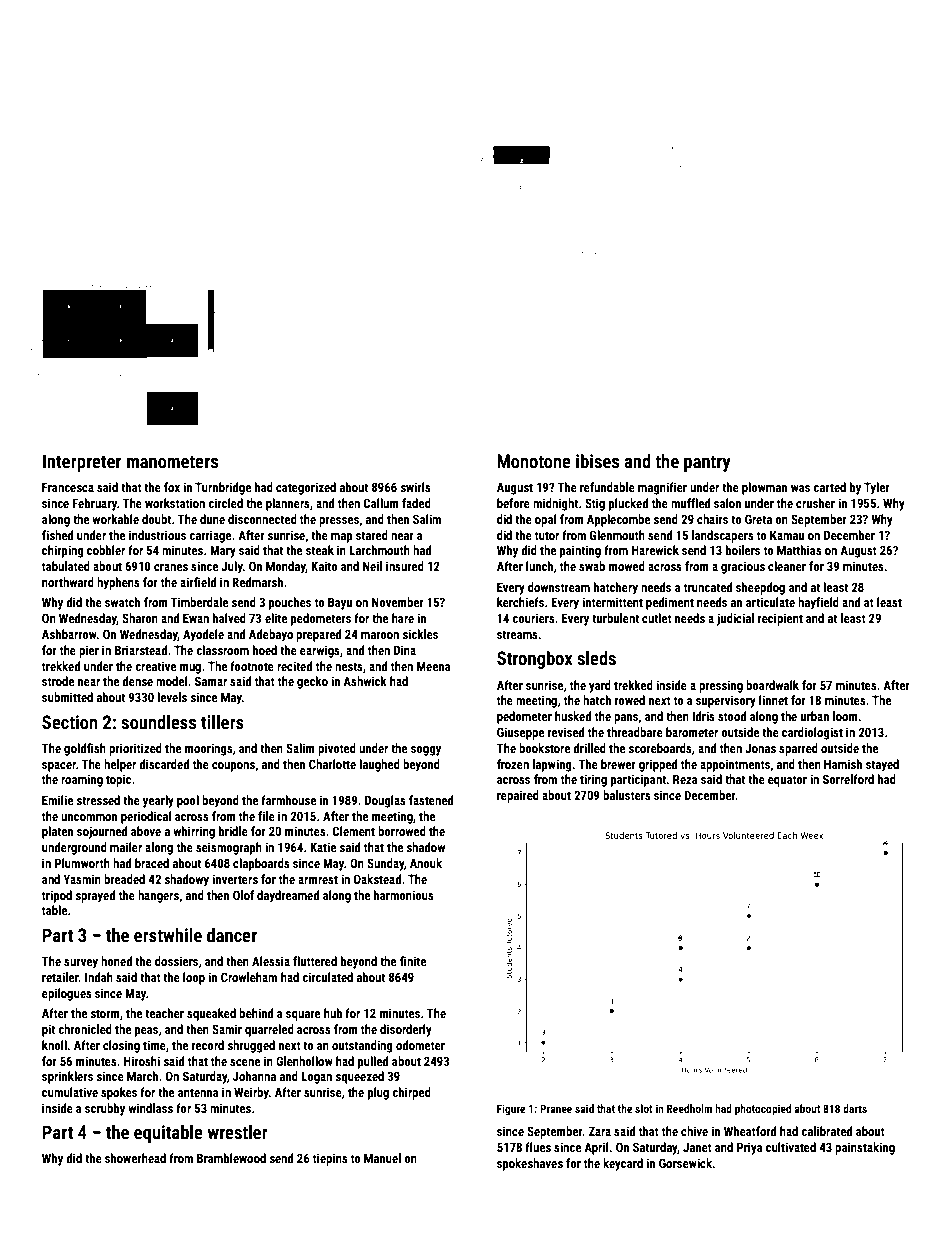  Describe the element at coordinates (176, 961) in the screenshot. I see `dossiers` at that location.
